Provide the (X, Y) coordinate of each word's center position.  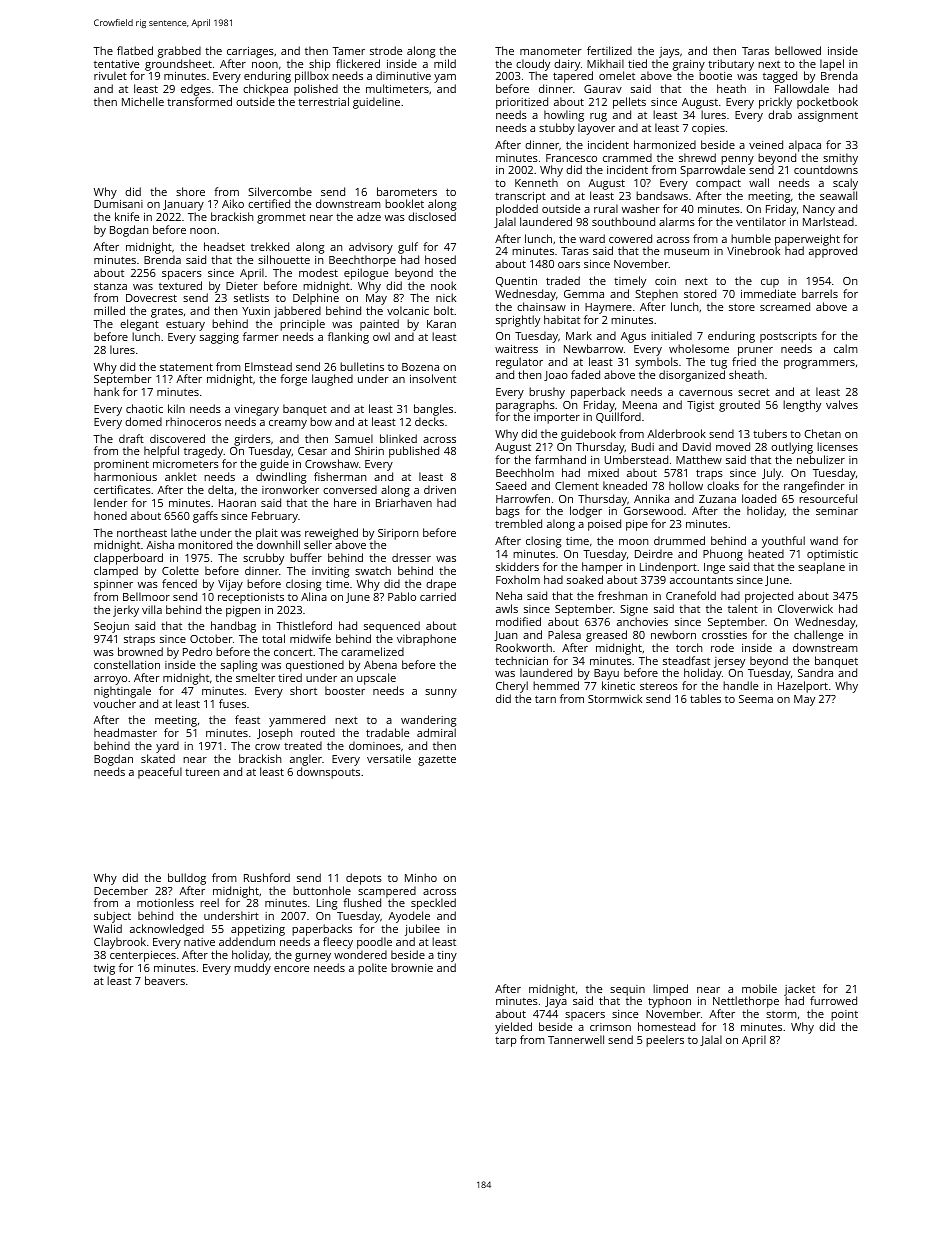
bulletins (362, 366)
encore (291, 969)
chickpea (265, 90)
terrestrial (323, 101)
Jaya (556, 1002)
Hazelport (803, 687)
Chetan (822, 433)
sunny (441, 693)
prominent (121, 465)
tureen (202, 772)
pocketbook (827, 103)
